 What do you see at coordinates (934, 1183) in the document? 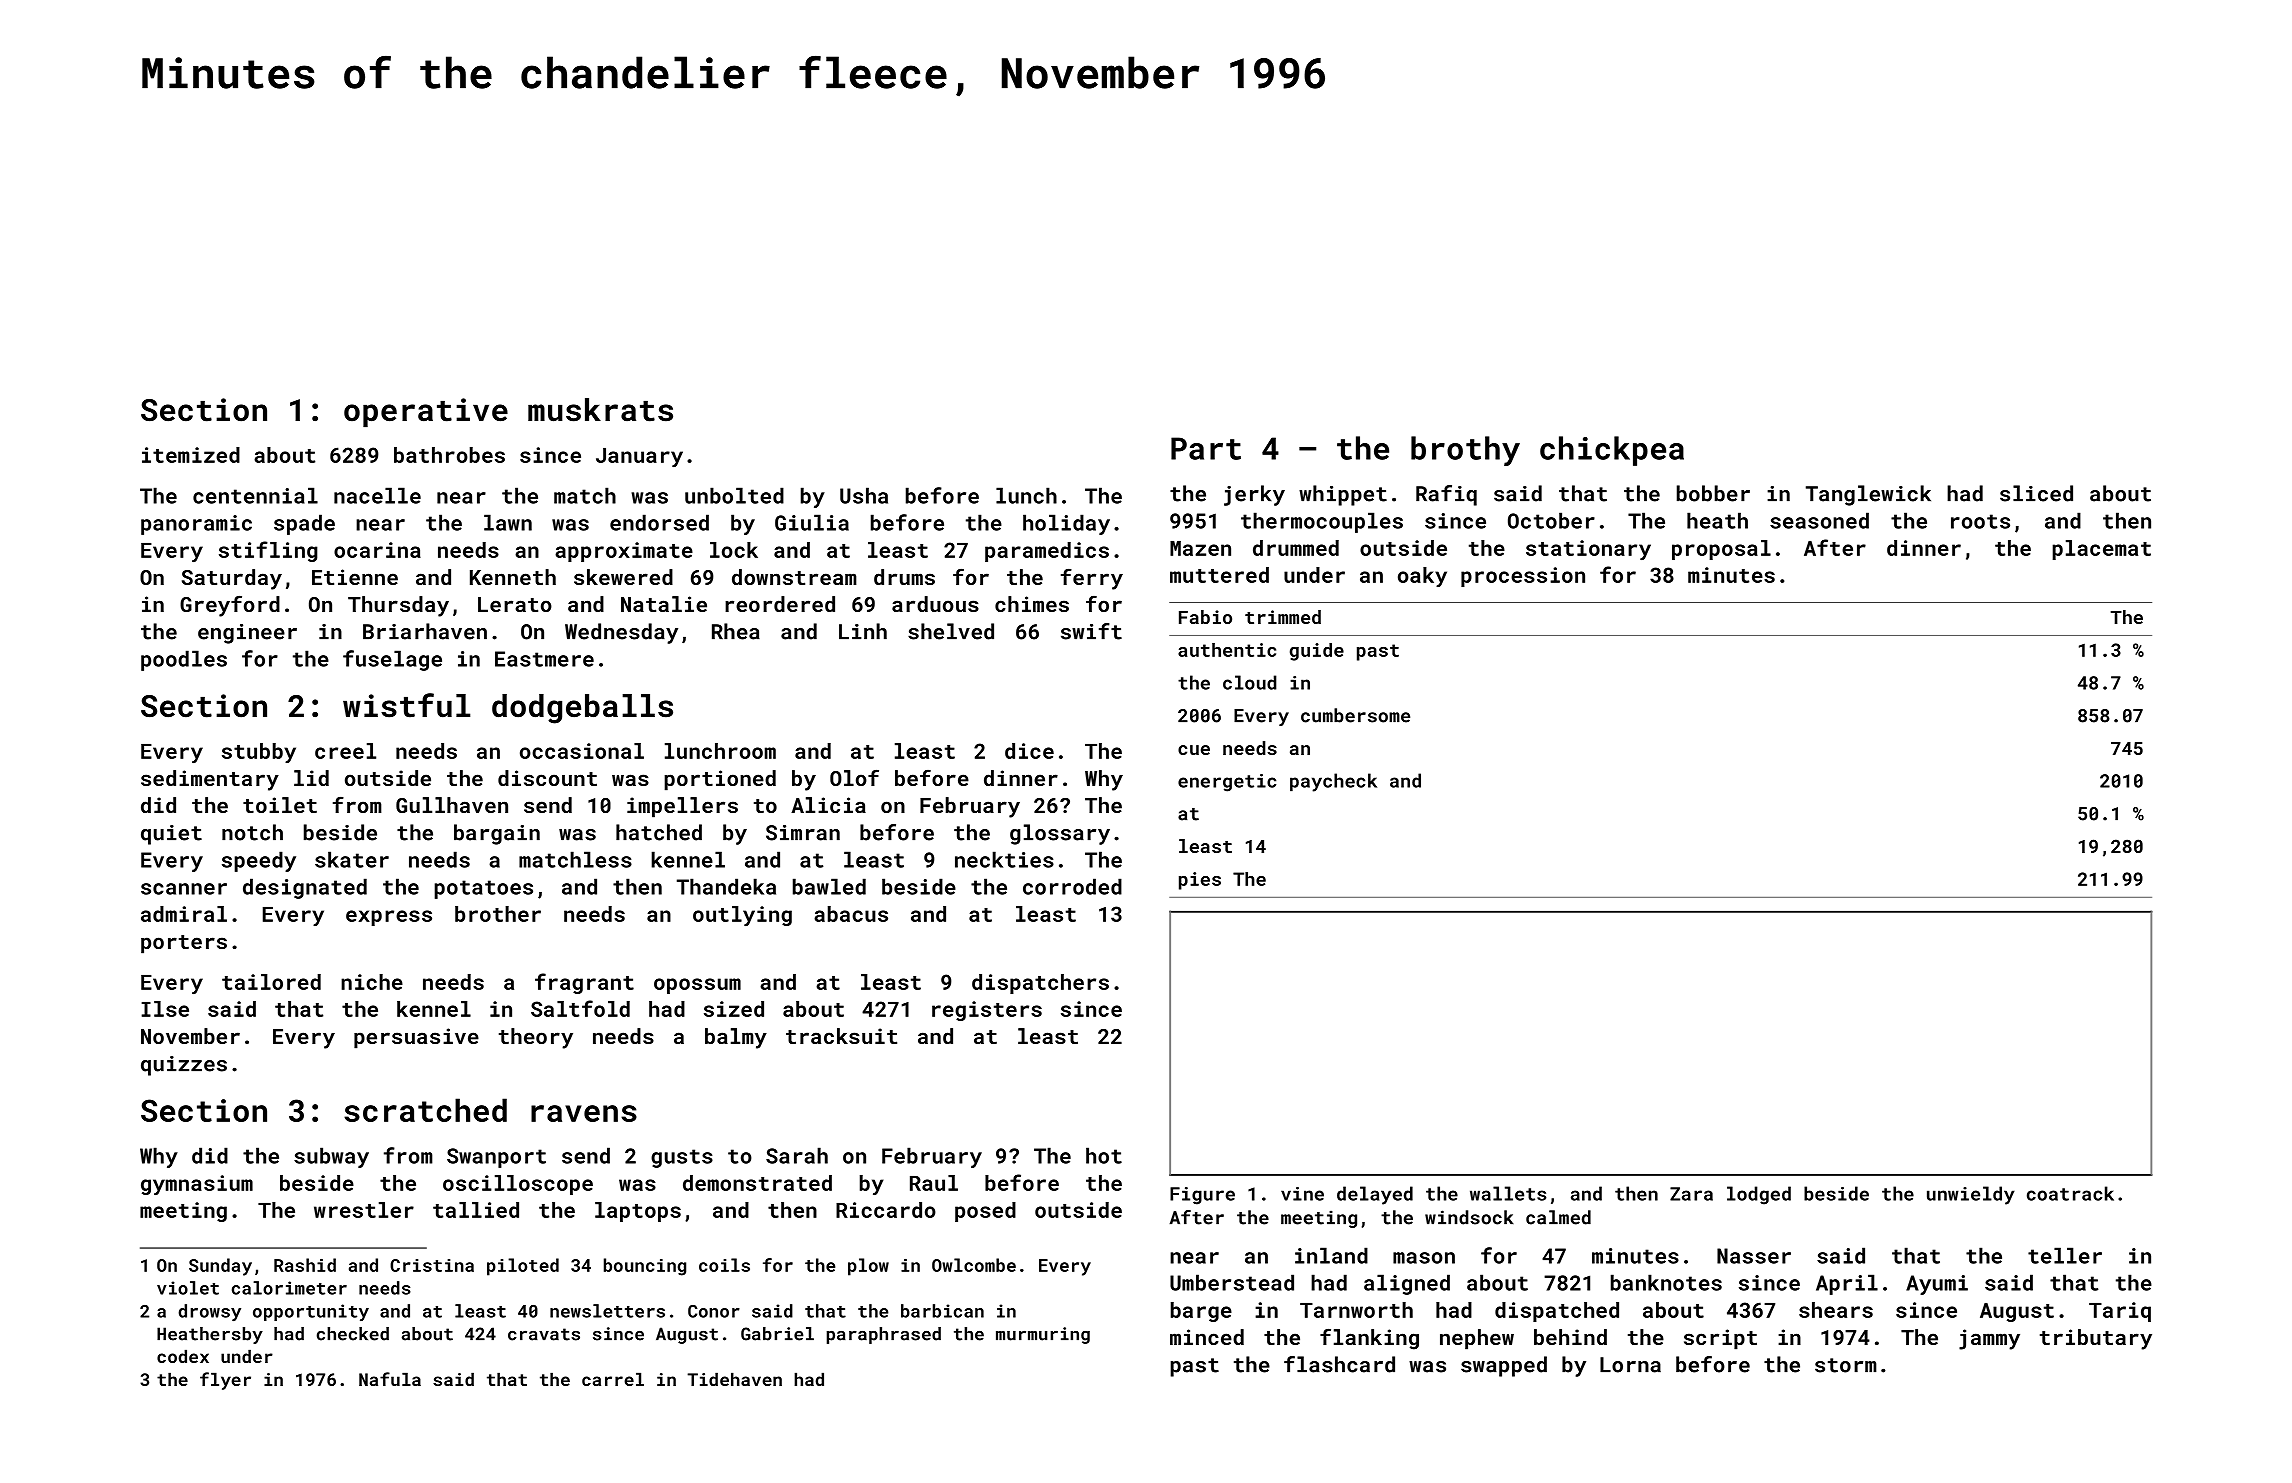
I see `Raul` at bounding box center [934, 1183].
